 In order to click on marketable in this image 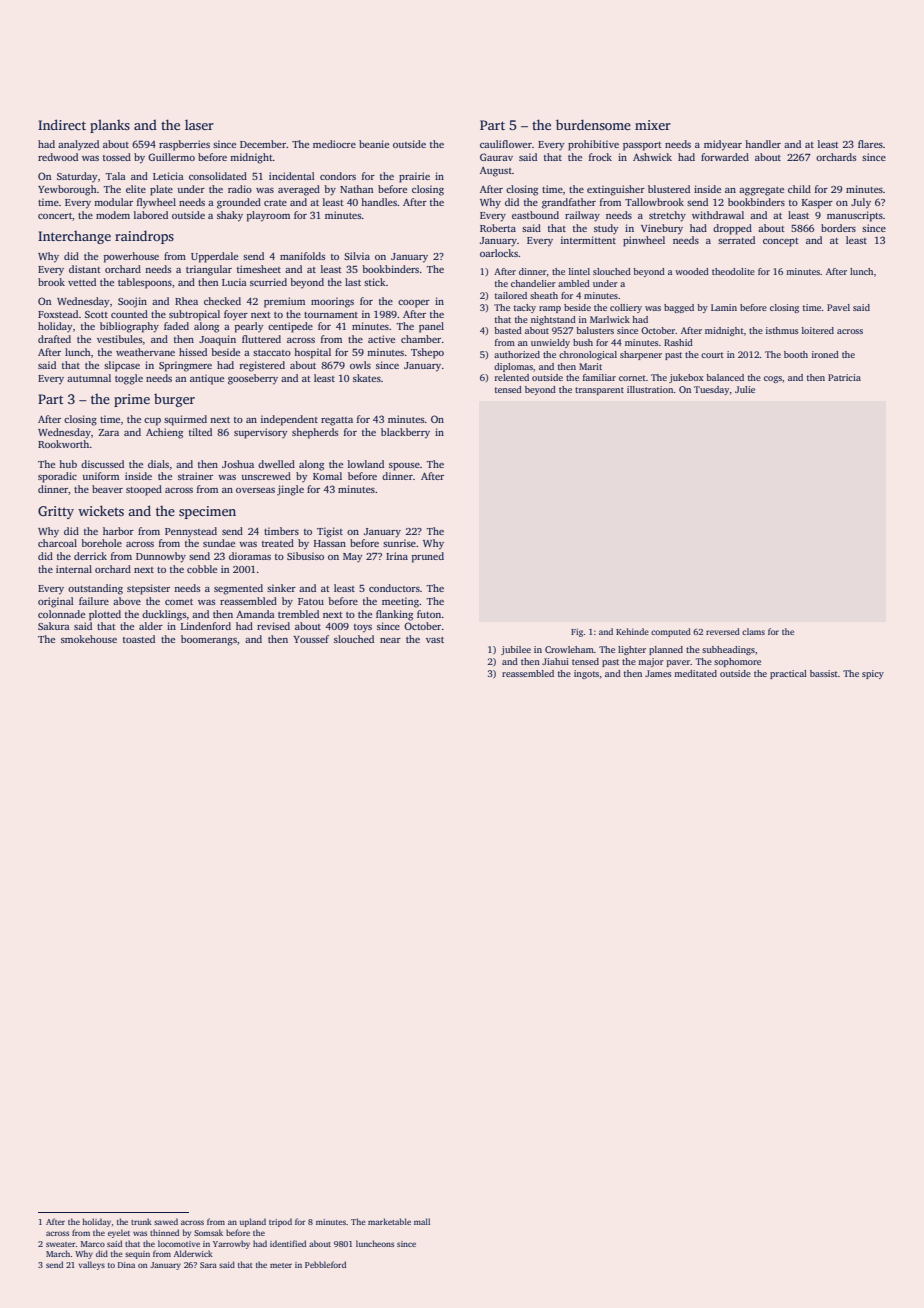, I will do `click(389, 1221)`.
